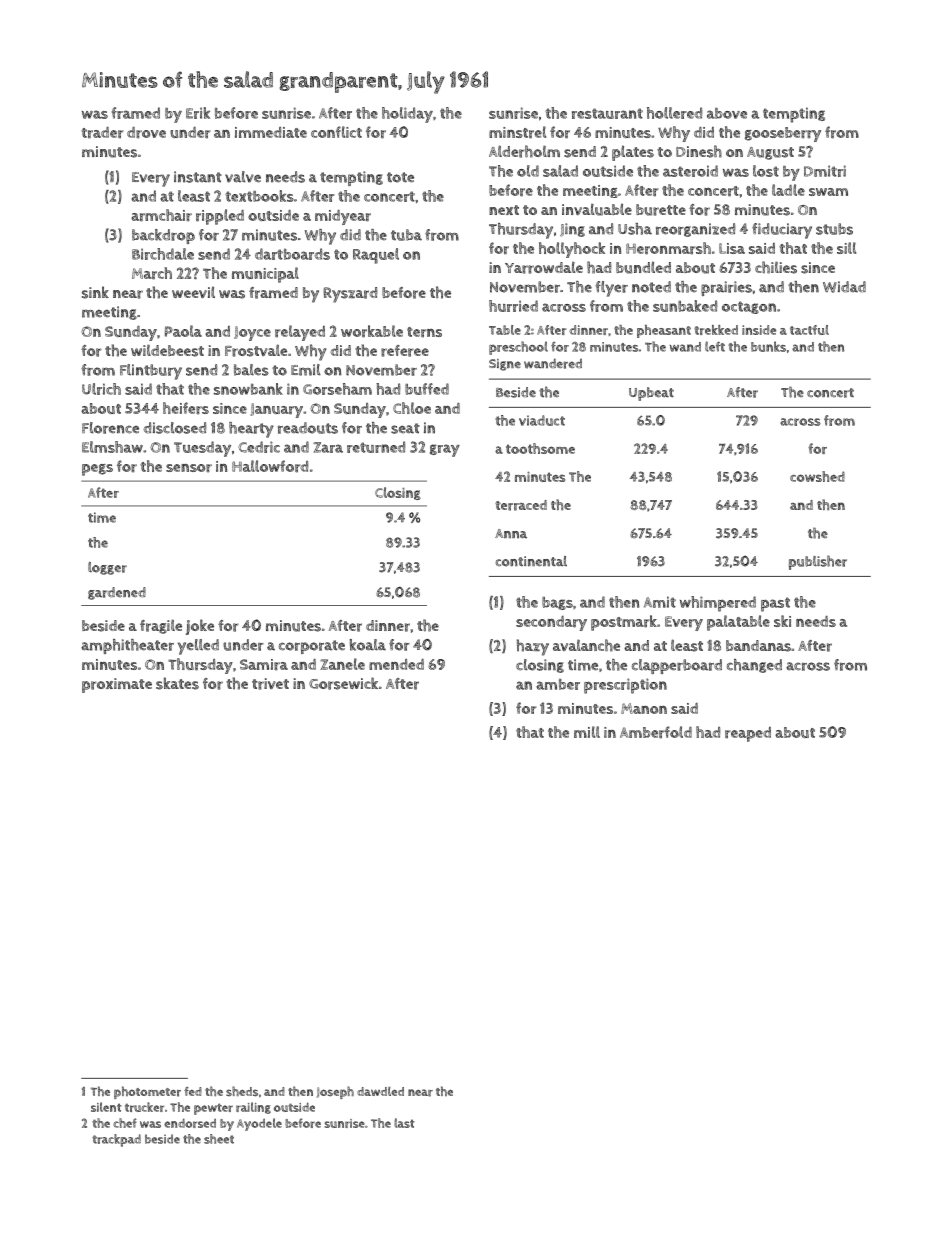  What do you see at coordinates (407, 115) in the image?
I see `holiday` at bounding box center [407, 115].
